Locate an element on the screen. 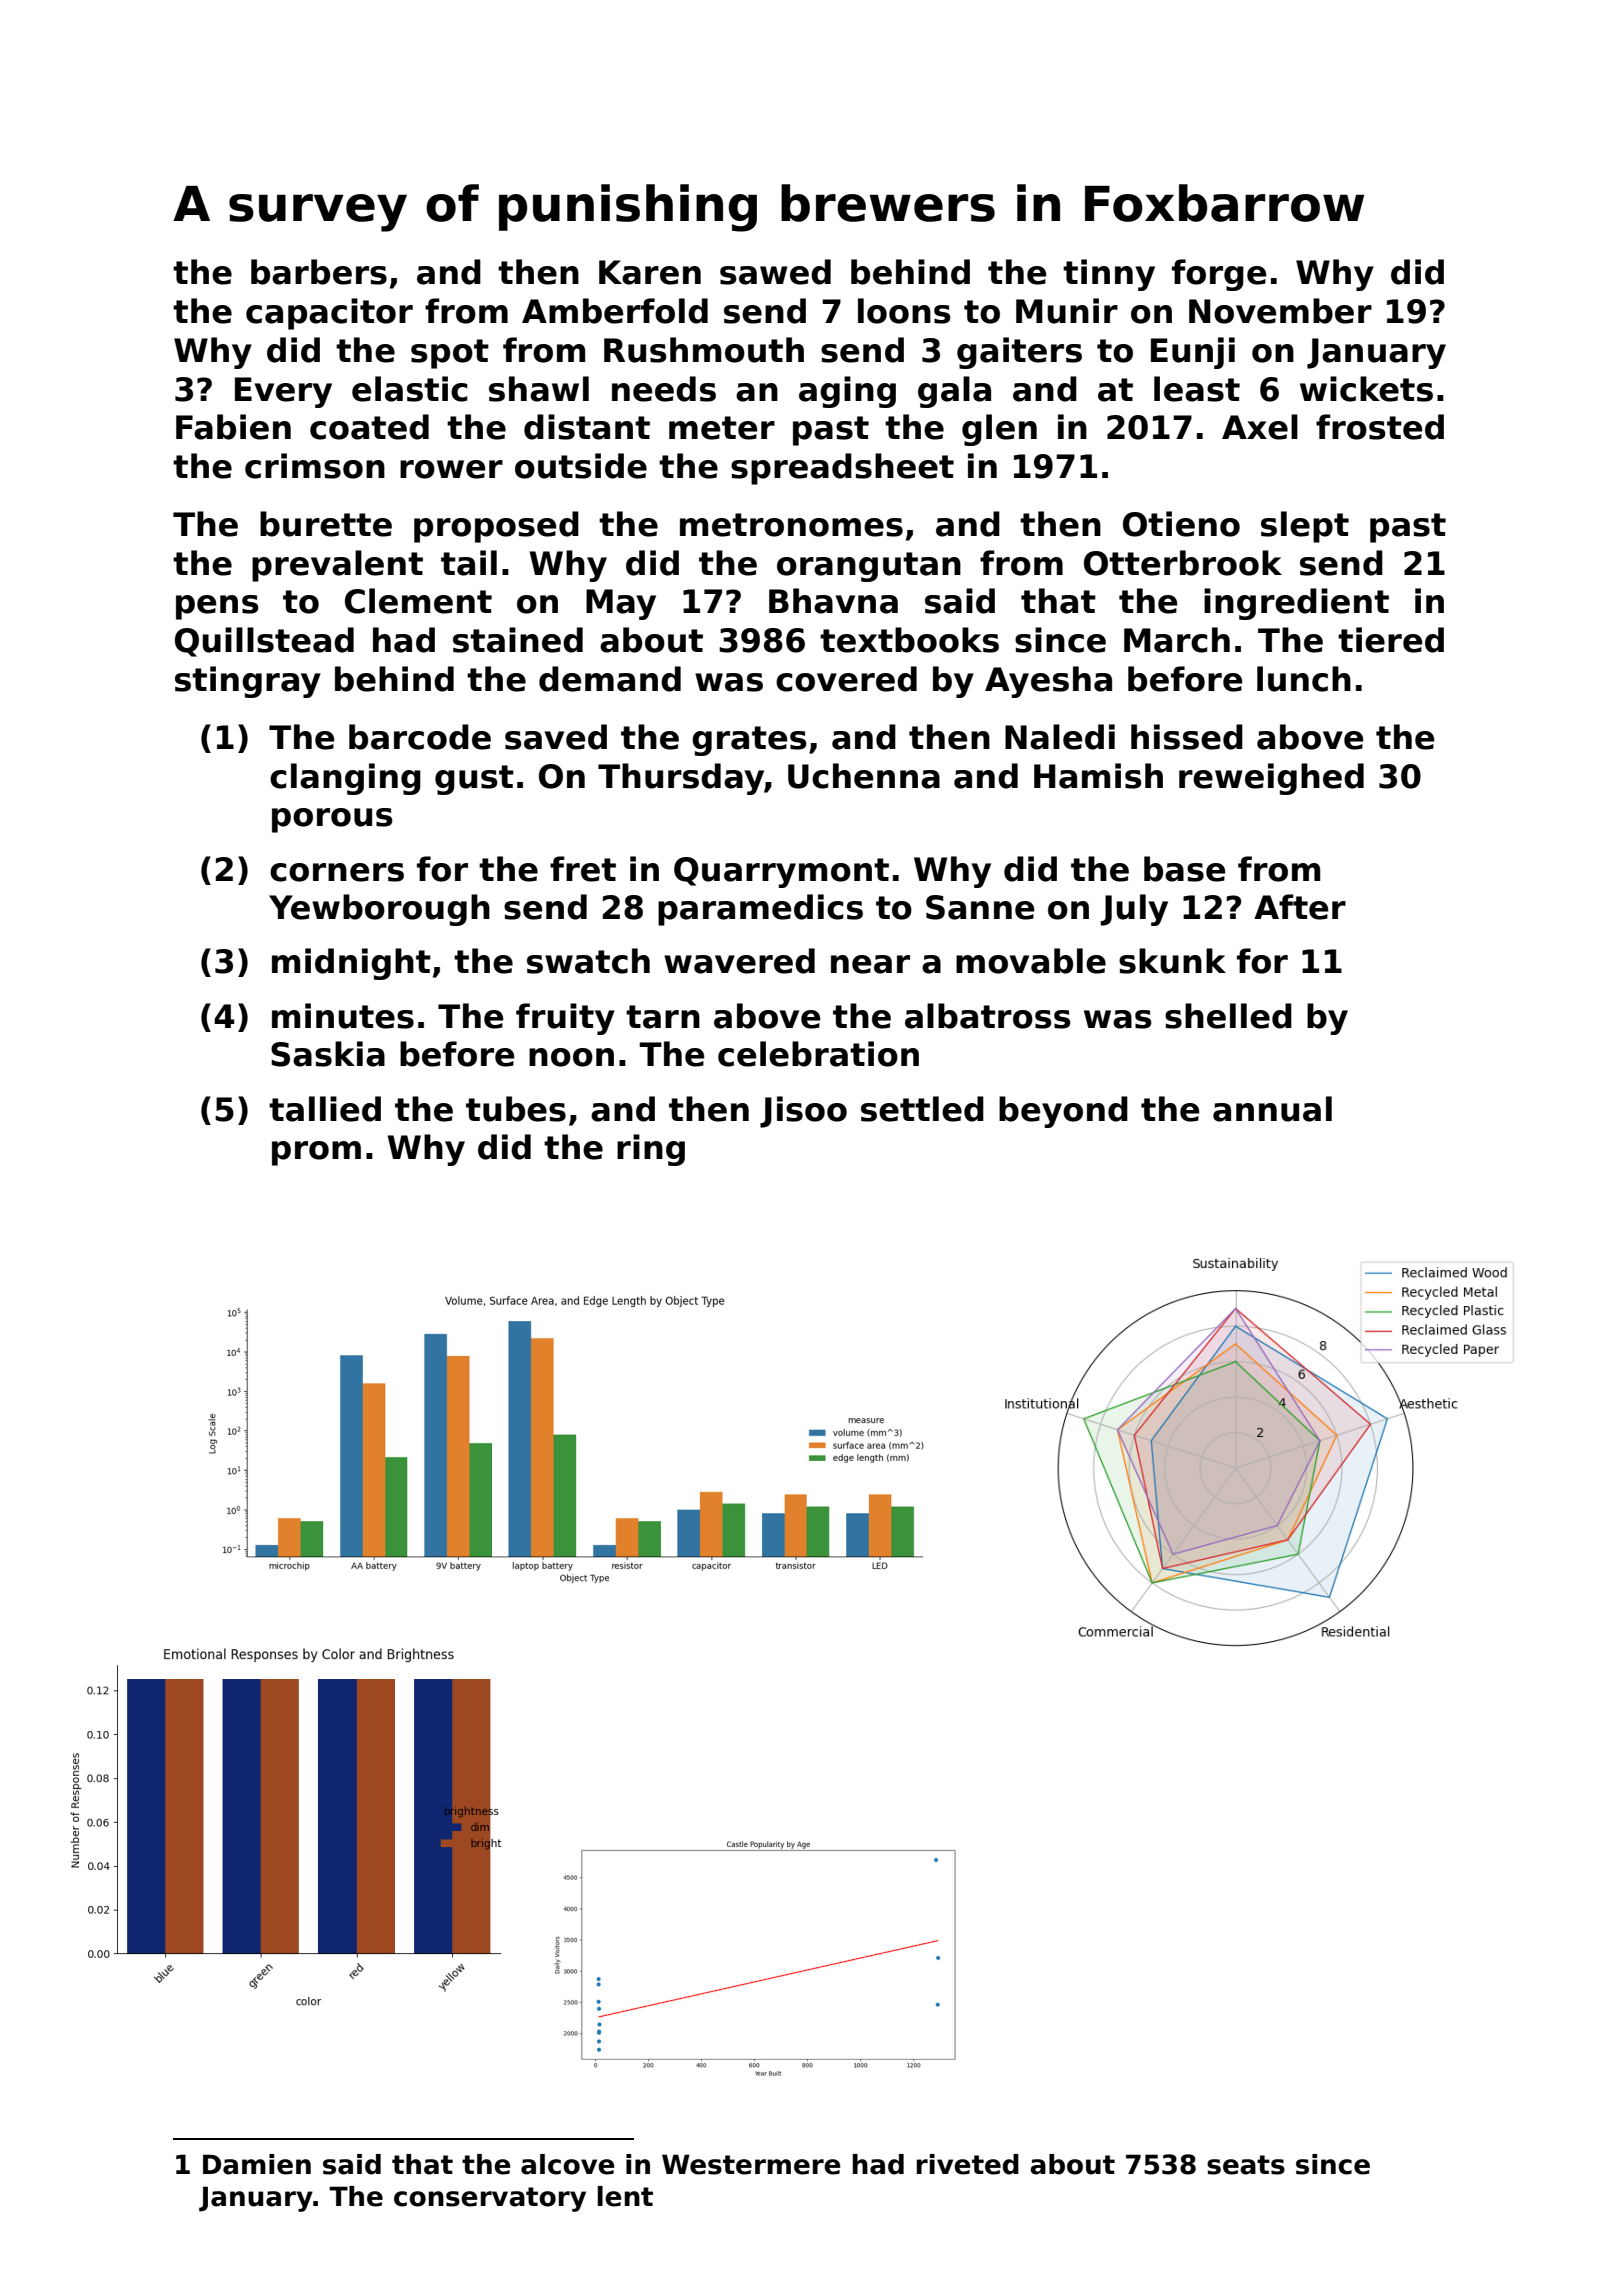 Image resolution: width=1620 pixels, height=2292 pixels. seats is located at coordinates (1246, 2165).
